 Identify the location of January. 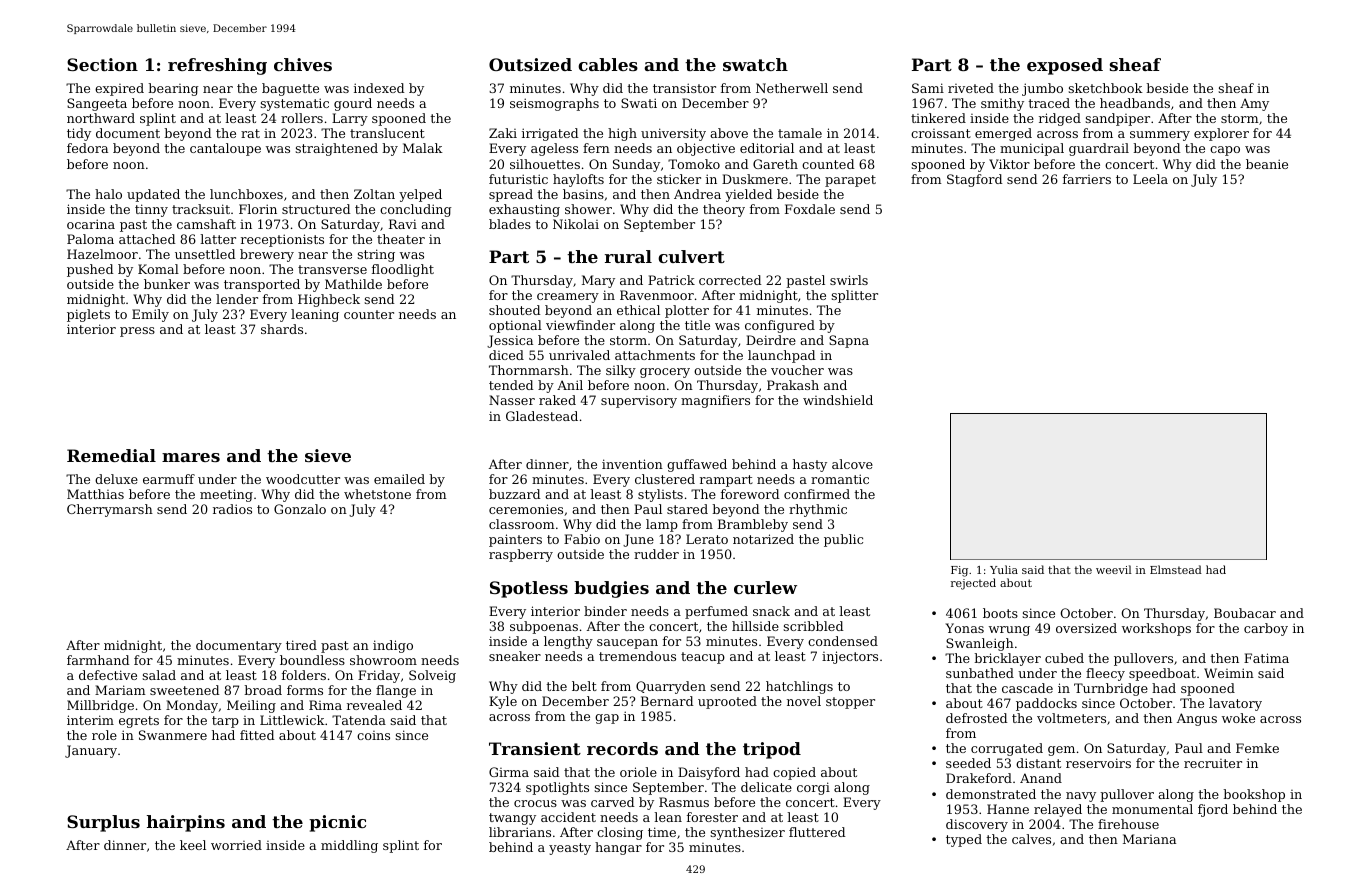
(91, 751).
